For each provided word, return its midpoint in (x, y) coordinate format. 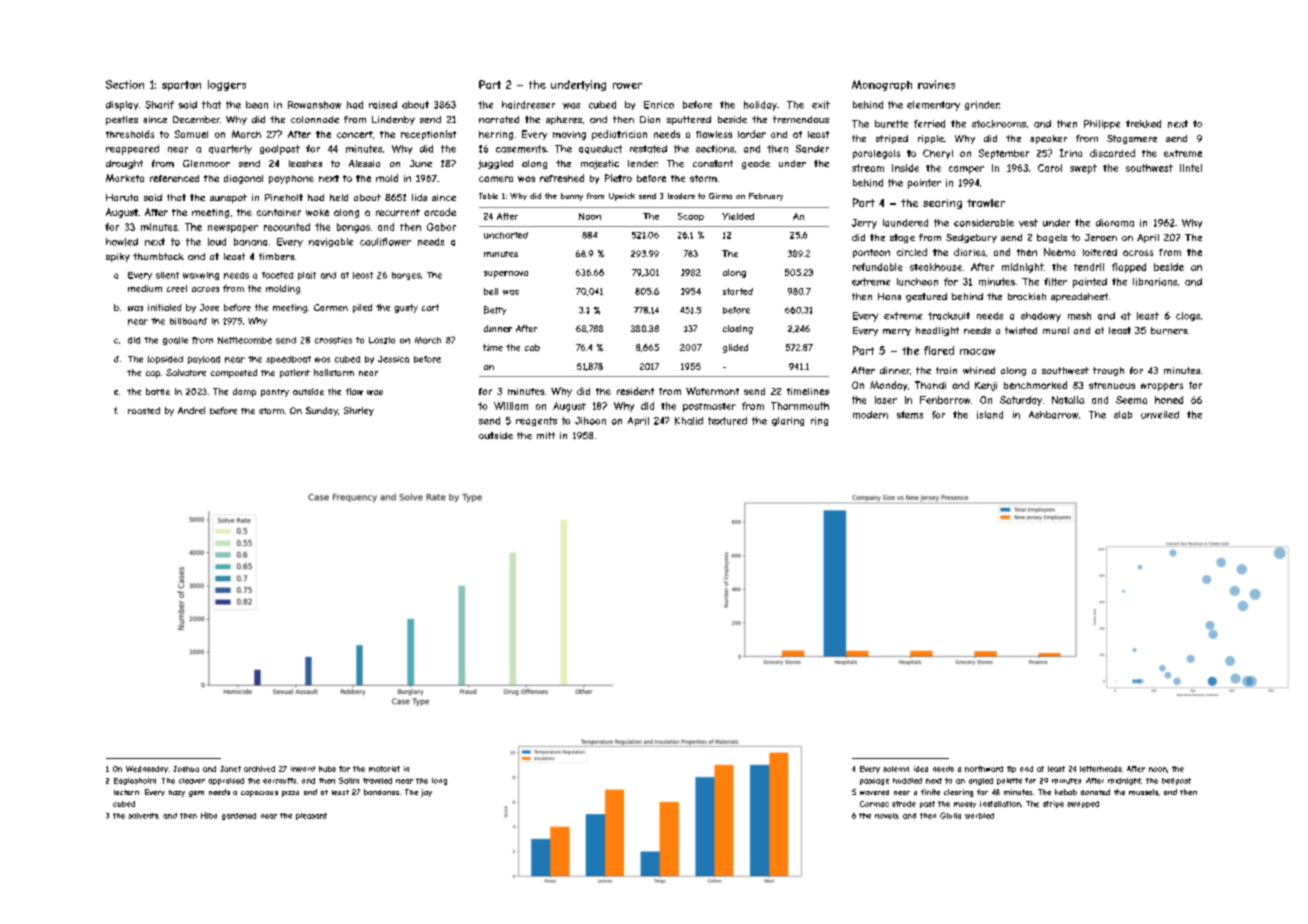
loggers (227, 85)
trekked (1143, 124)
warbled (979, 816)
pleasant (311, 816)
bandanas (381, 792)
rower (627, 86)
